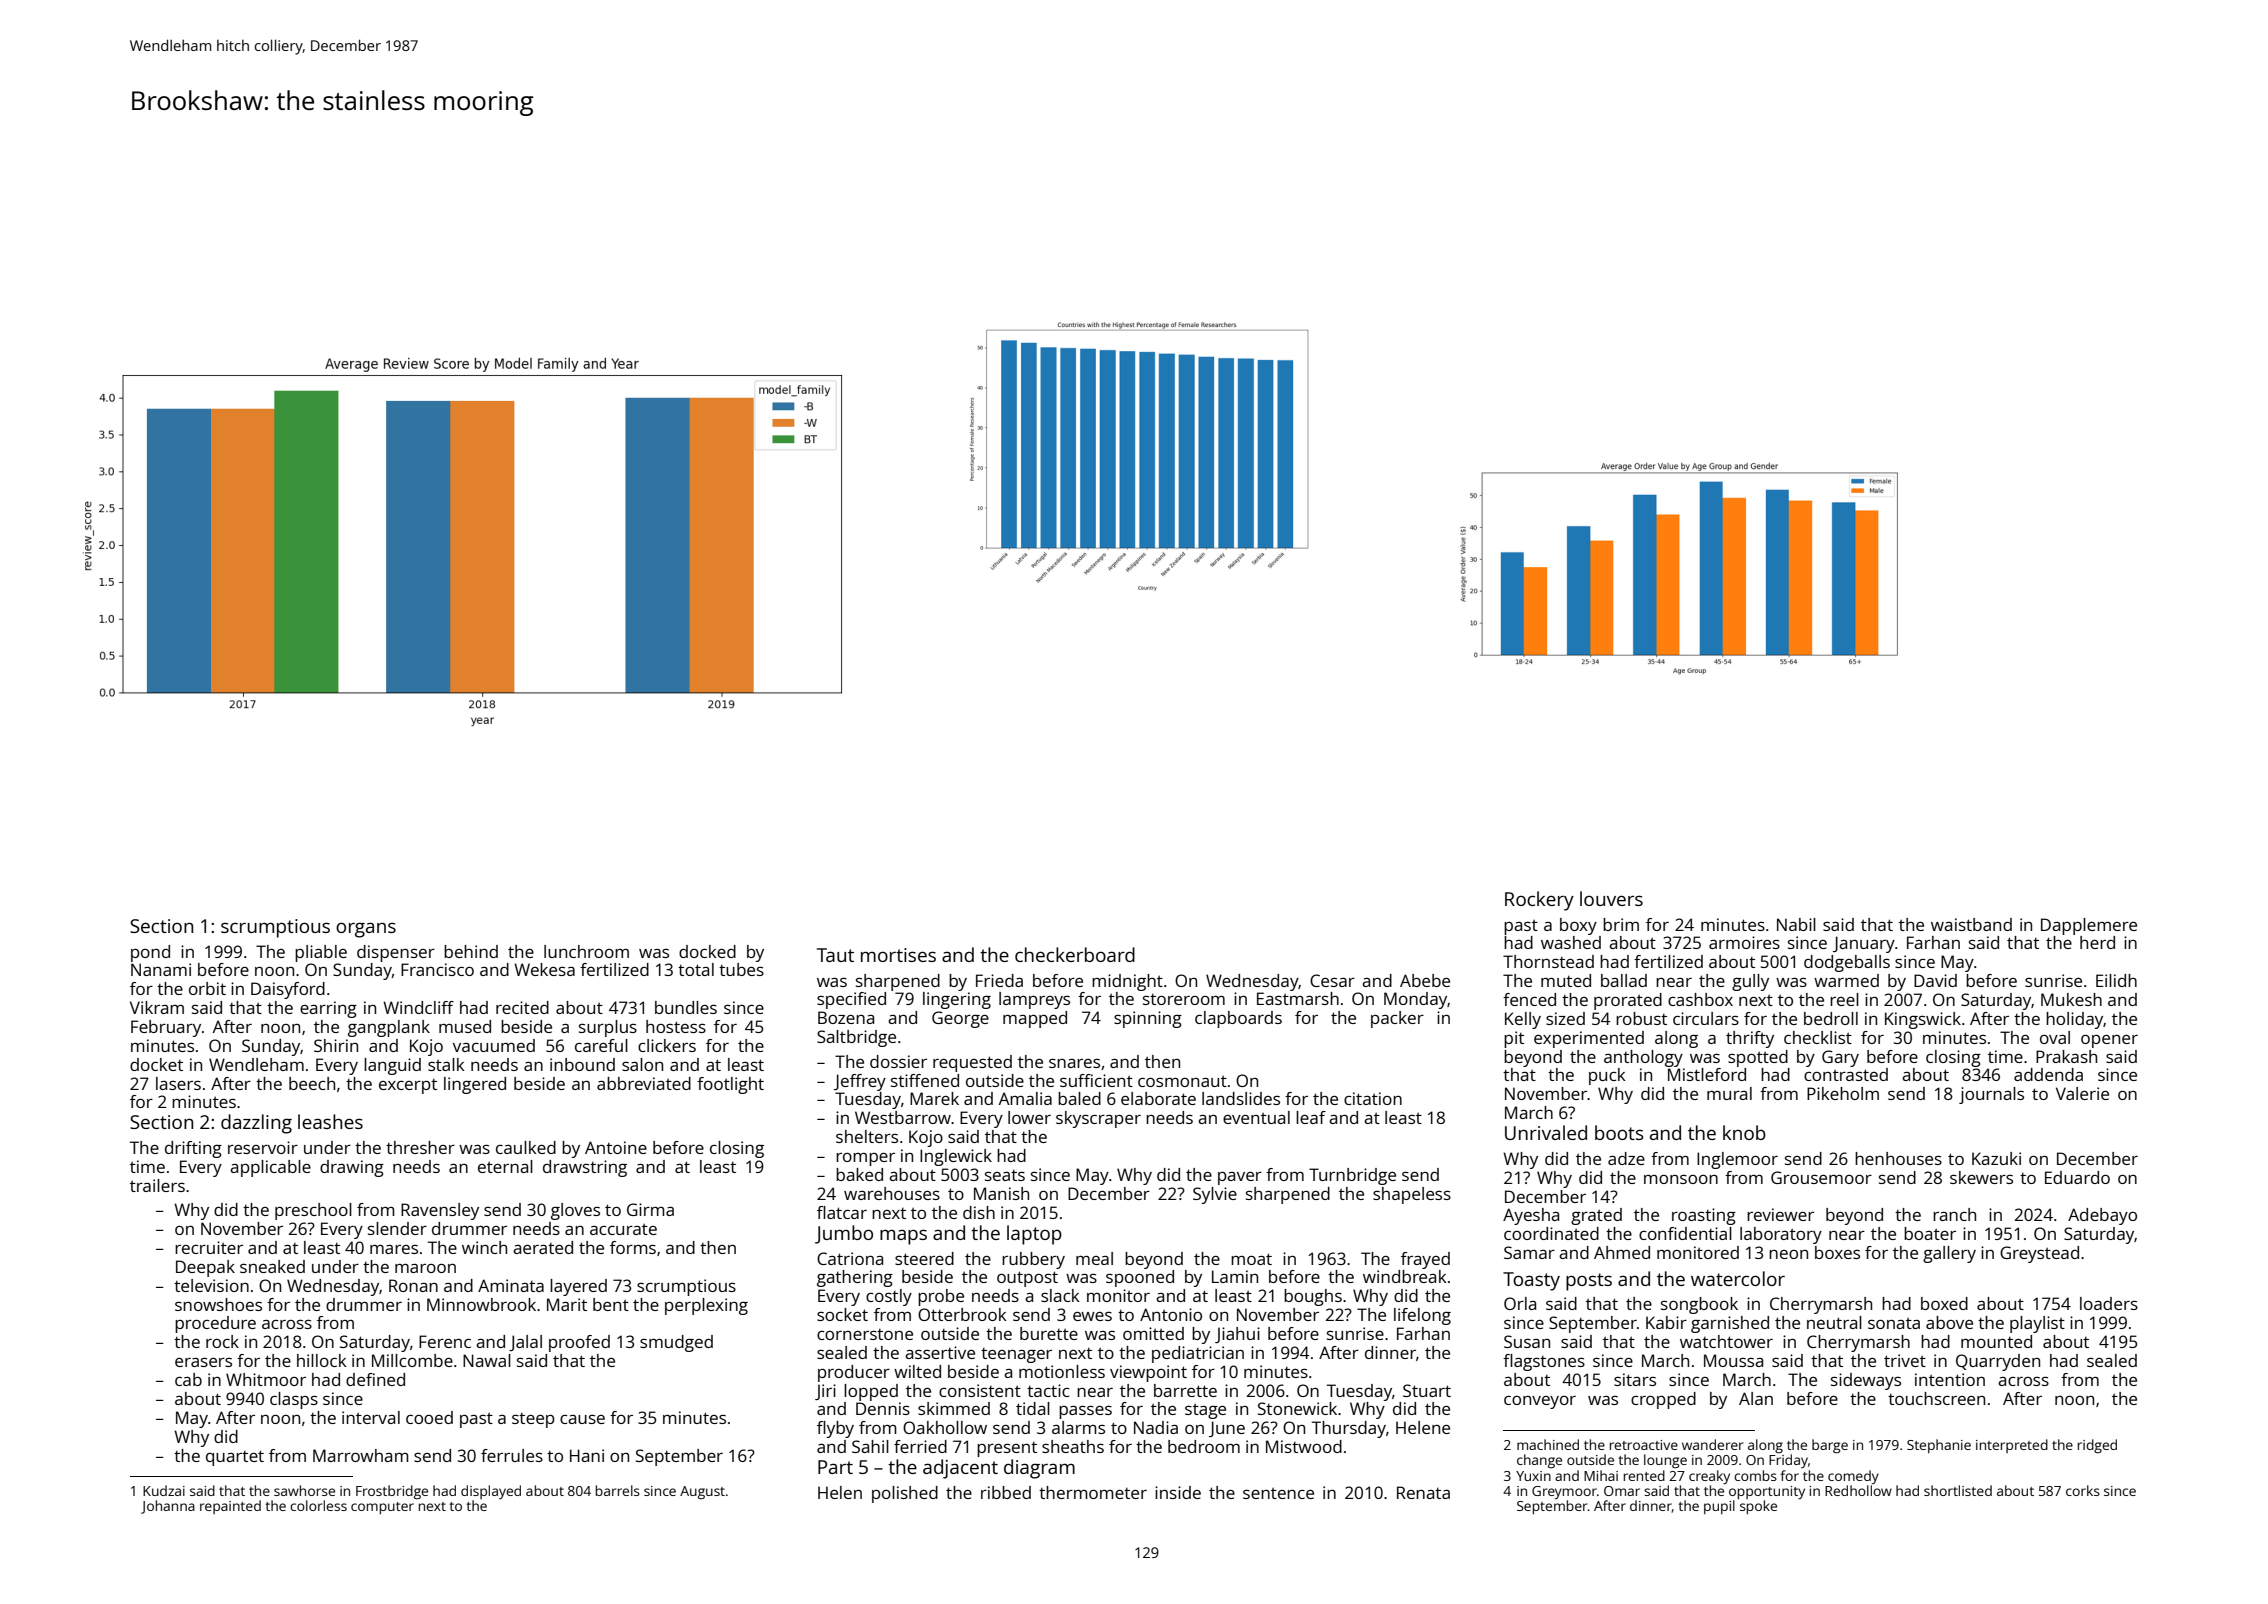 The width and height of the screenshot is (2268, 1604). I want to click on organs, so click(366, 930).
